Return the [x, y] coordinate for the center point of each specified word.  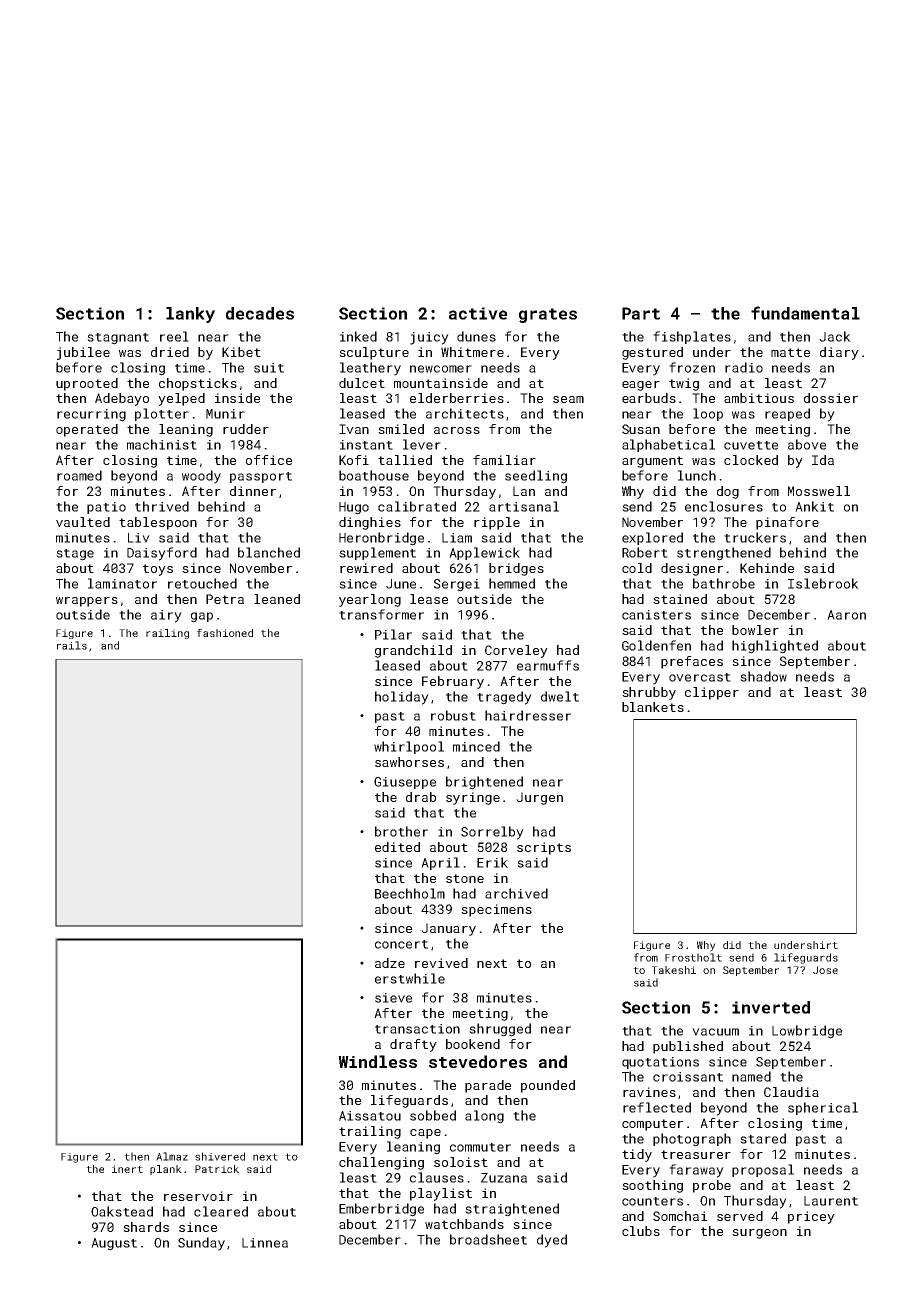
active [478, 313]
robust [453, 715]
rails [72, 645]
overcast [700, 677]
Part [641, 313]
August [114, 1244]
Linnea [265, 1243]
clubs [641, 1231]
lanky [190, 315]
